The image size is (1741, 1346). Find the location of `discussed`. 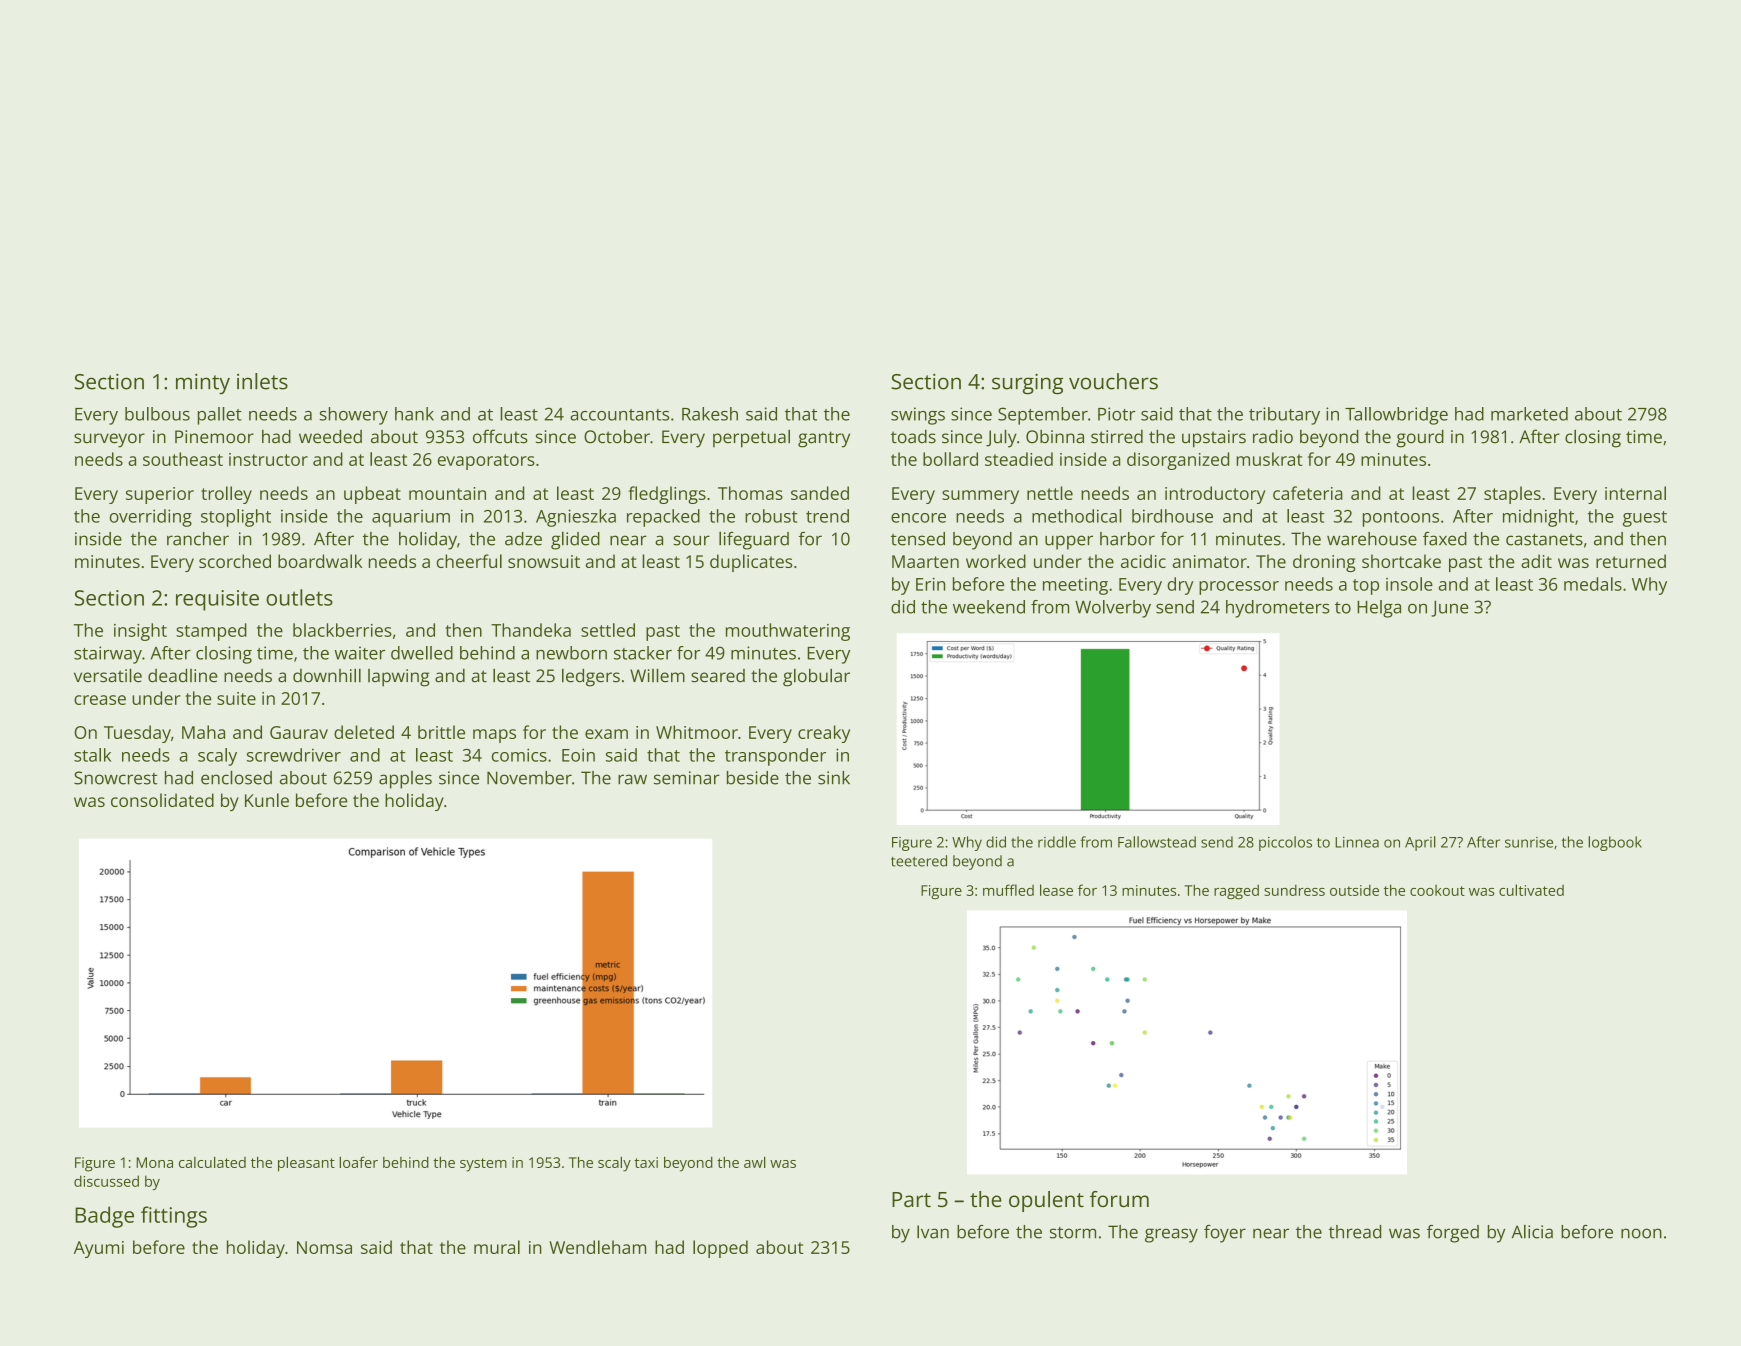

discussed is located at coordinates (106, 1181).
